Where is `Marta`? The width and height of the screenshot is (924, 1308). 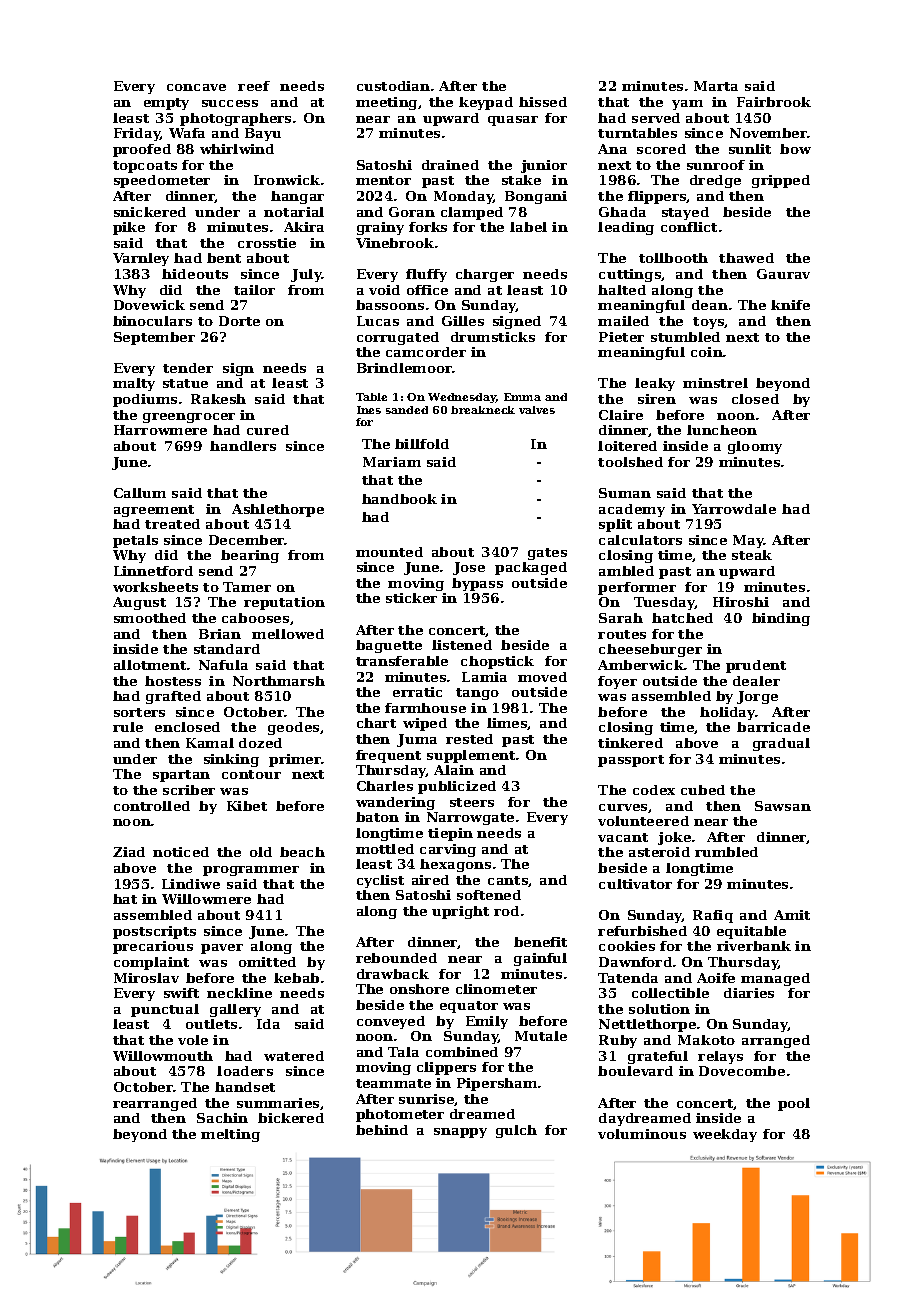 Marta is located at coordinates (716, 86).
